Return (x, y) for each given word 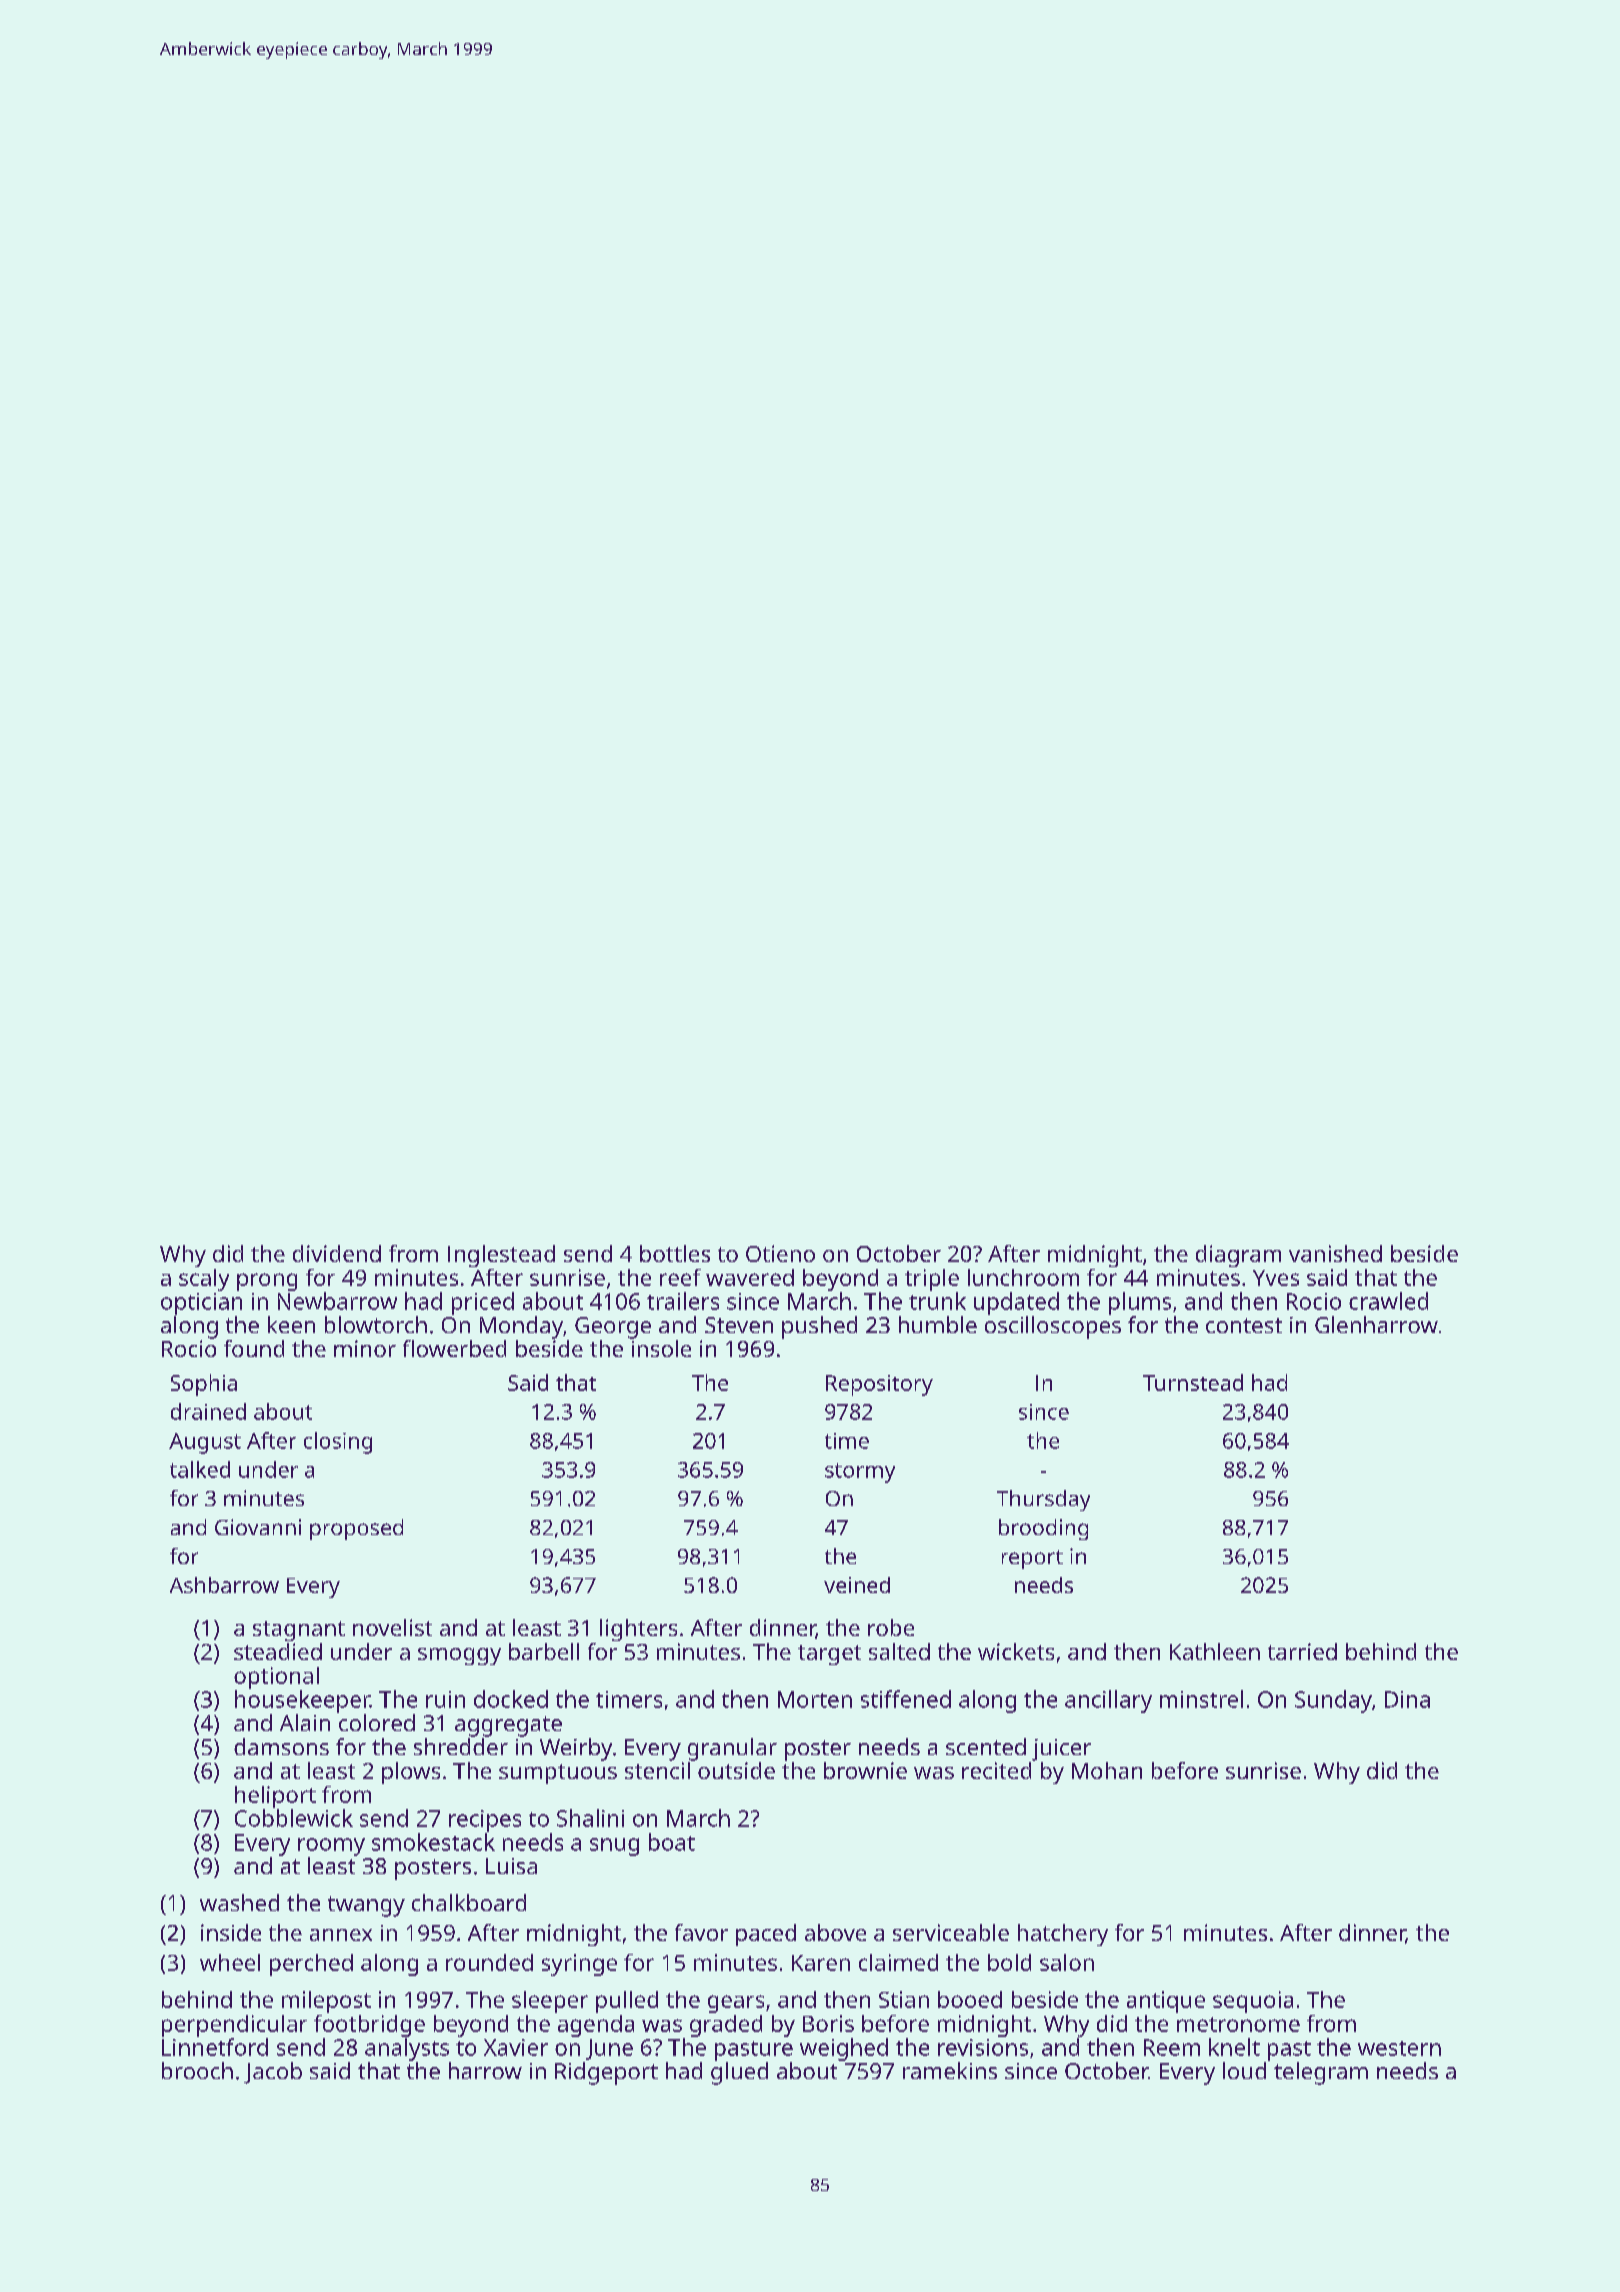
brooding (1043, 1529)
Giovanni (258, 1527)
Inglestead (501, 1256)
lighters (638, 1630)
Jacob (273, 2073)
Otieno (780, 1253)
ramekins (950, 2070)
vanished (1335, 1253)
